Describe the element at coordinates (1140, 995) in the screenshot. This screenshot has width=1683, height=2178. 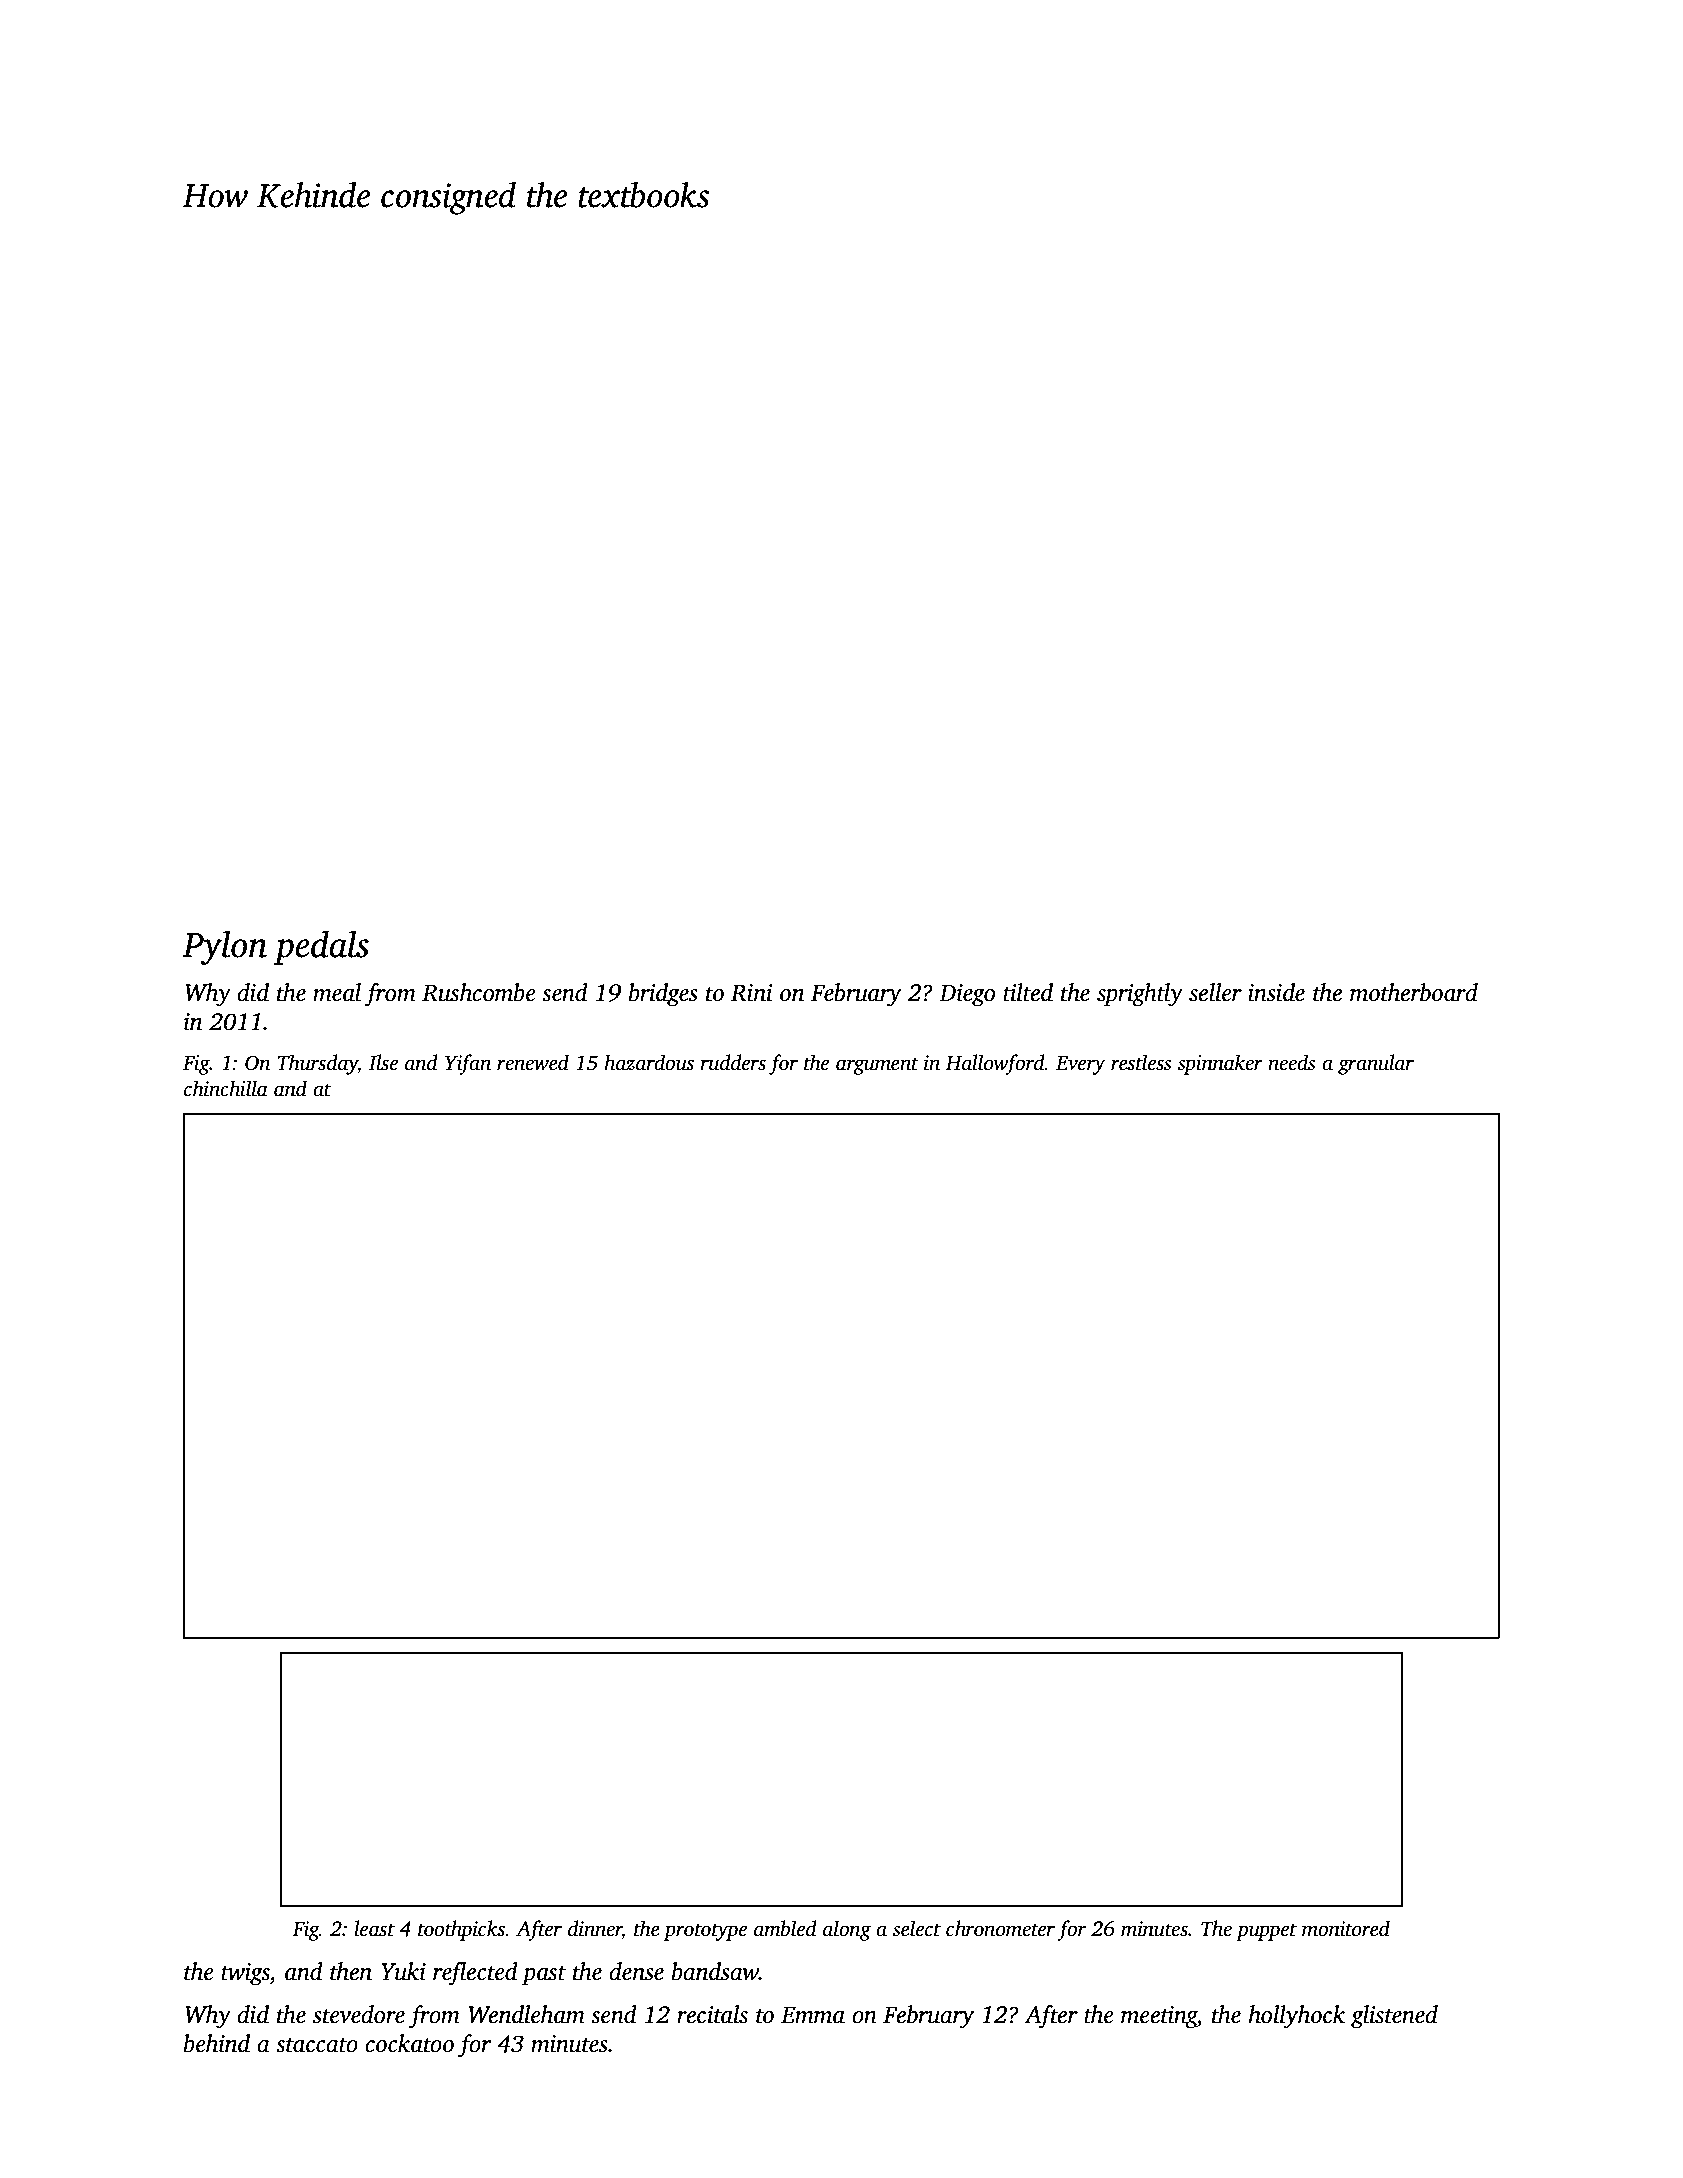
I see `sprightly` at that location.
